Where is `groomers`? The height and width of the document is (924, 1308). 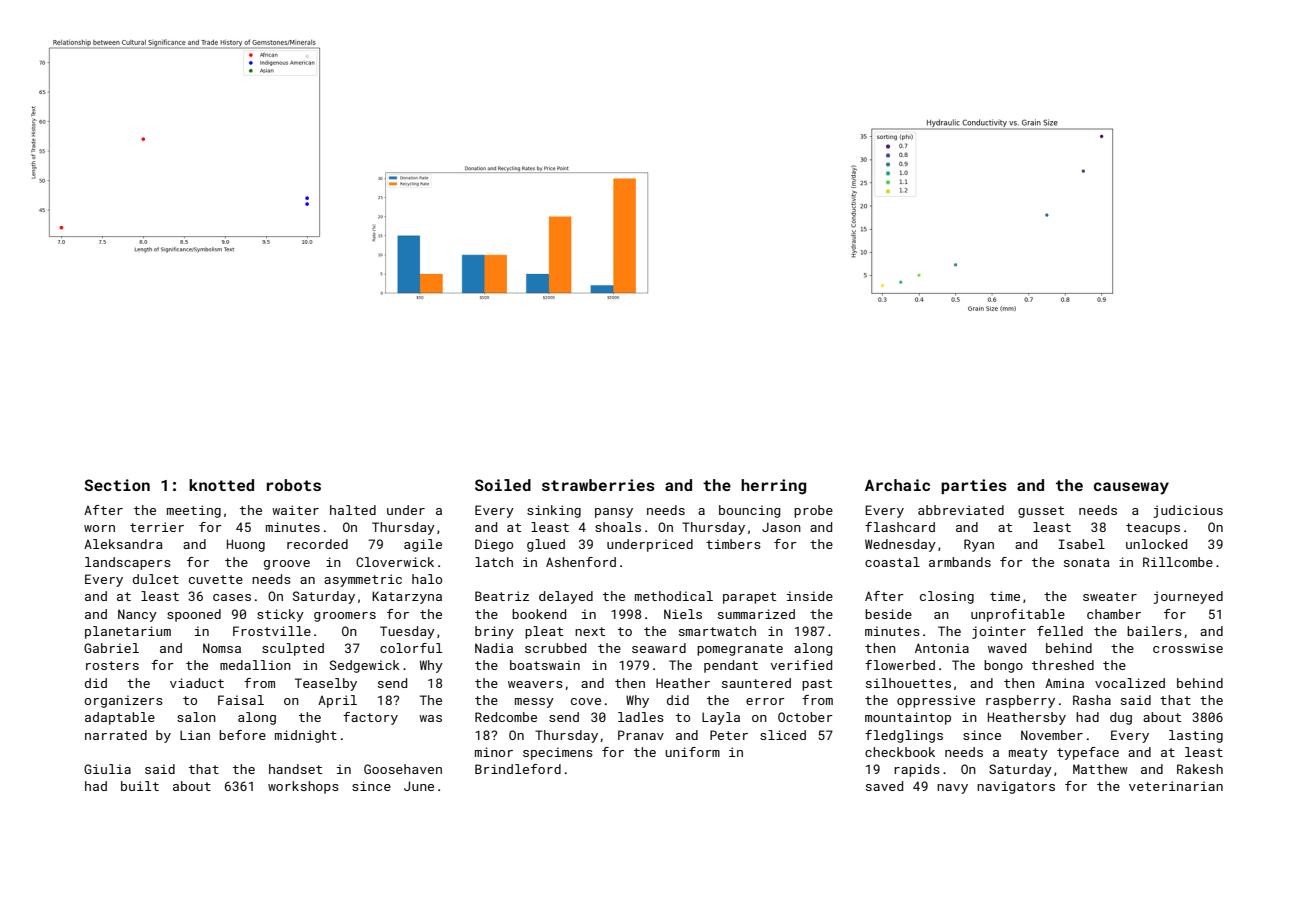
groomers is located at coordinates (345, 617).
